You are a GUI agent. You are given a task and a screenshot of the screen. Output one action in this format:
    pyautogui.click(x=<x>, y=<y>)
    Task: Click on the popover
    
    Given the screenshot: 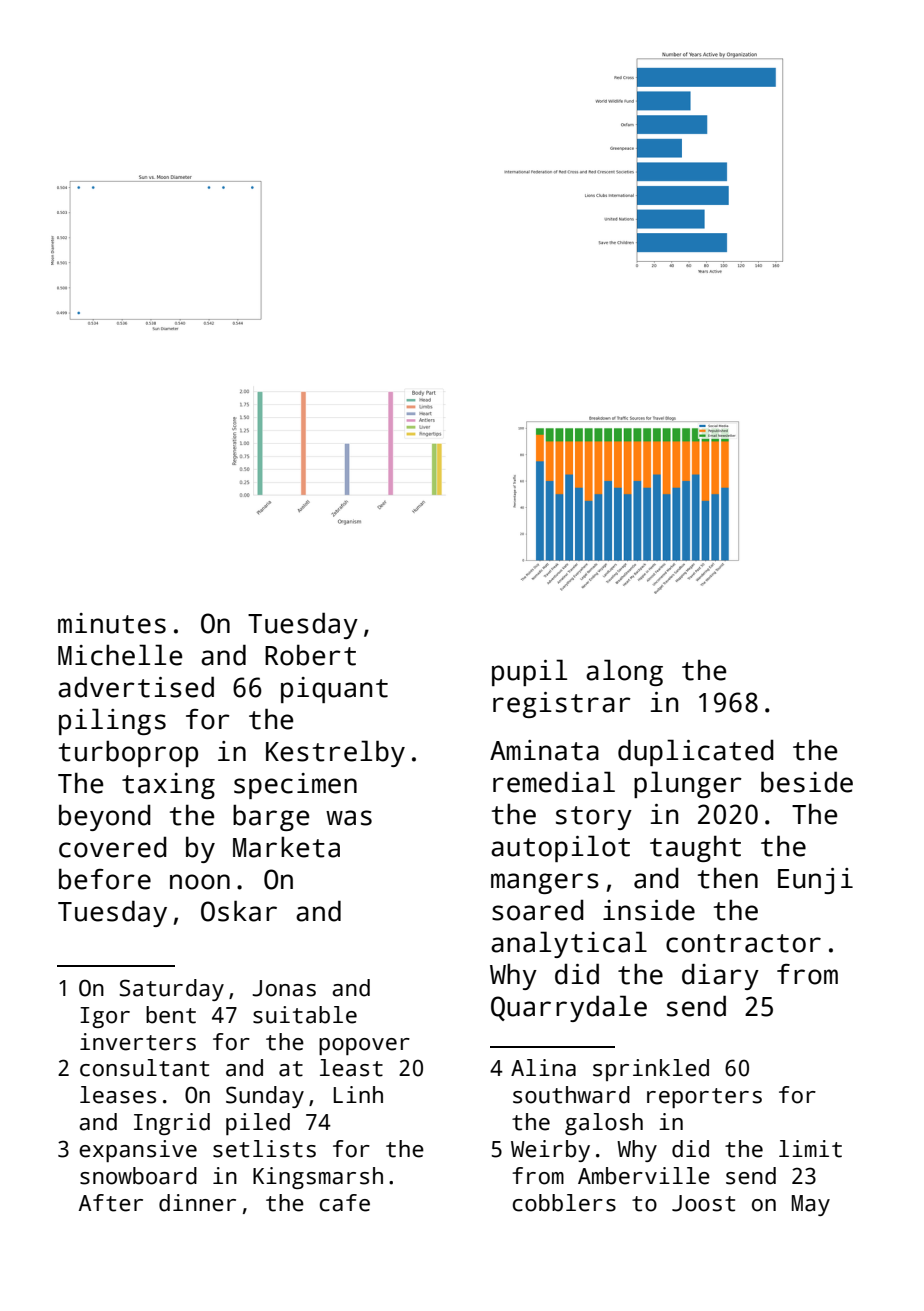 What is the action you would take?
    pyautogui.click(x=364, y=1046)
